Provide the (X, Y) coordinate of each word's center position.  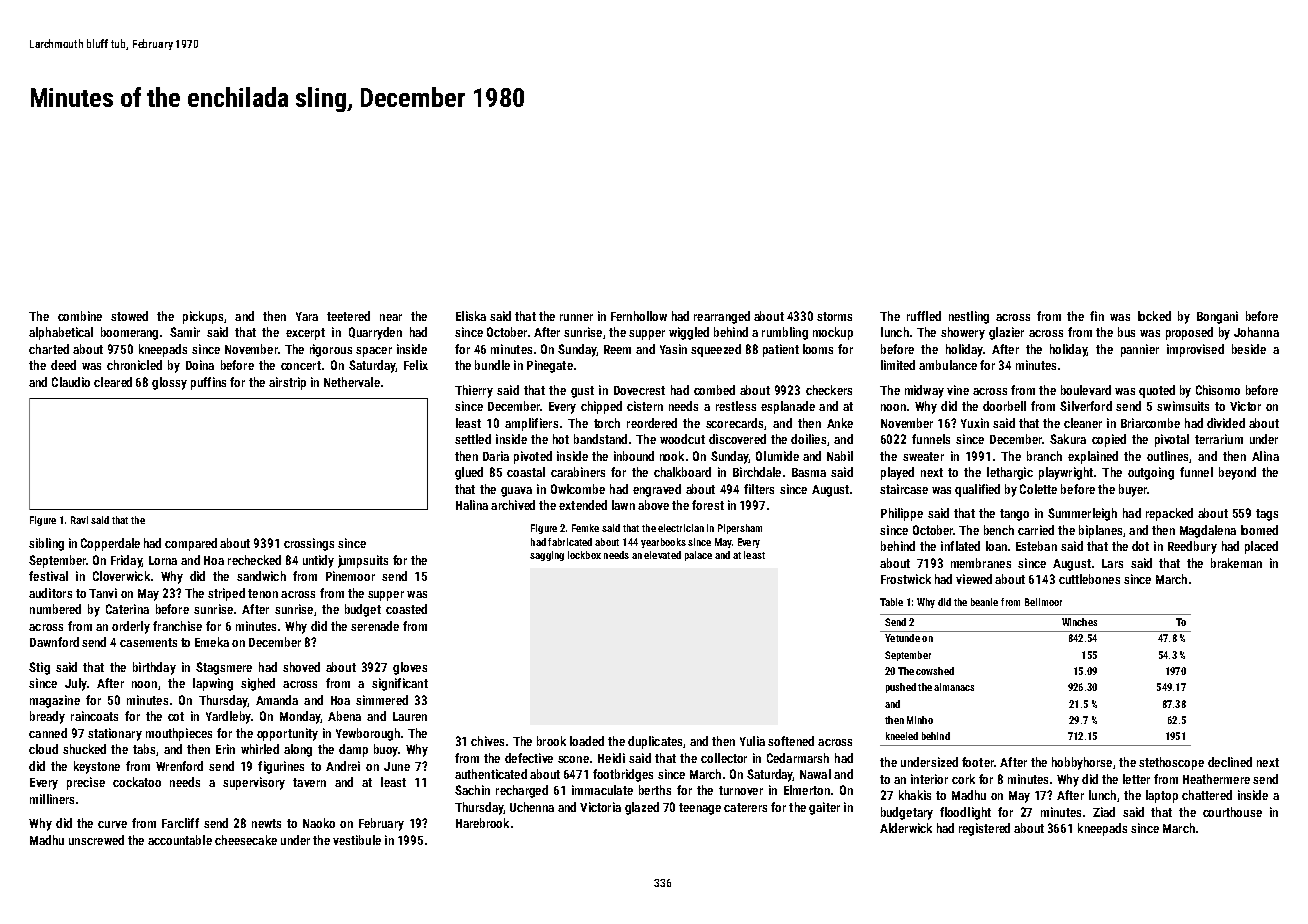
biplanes (1100, 531)
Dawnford (54, 642)
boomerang (129, 333)
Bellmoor (1043, 602)
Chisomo (1218, 390)
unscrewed (96, 840)
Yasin (673, 349)
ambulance (948, 365)
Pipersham (740, 529)
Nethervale (352, 382)
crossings (309, 544)
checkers (829, 390)
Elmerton (807, 790)
